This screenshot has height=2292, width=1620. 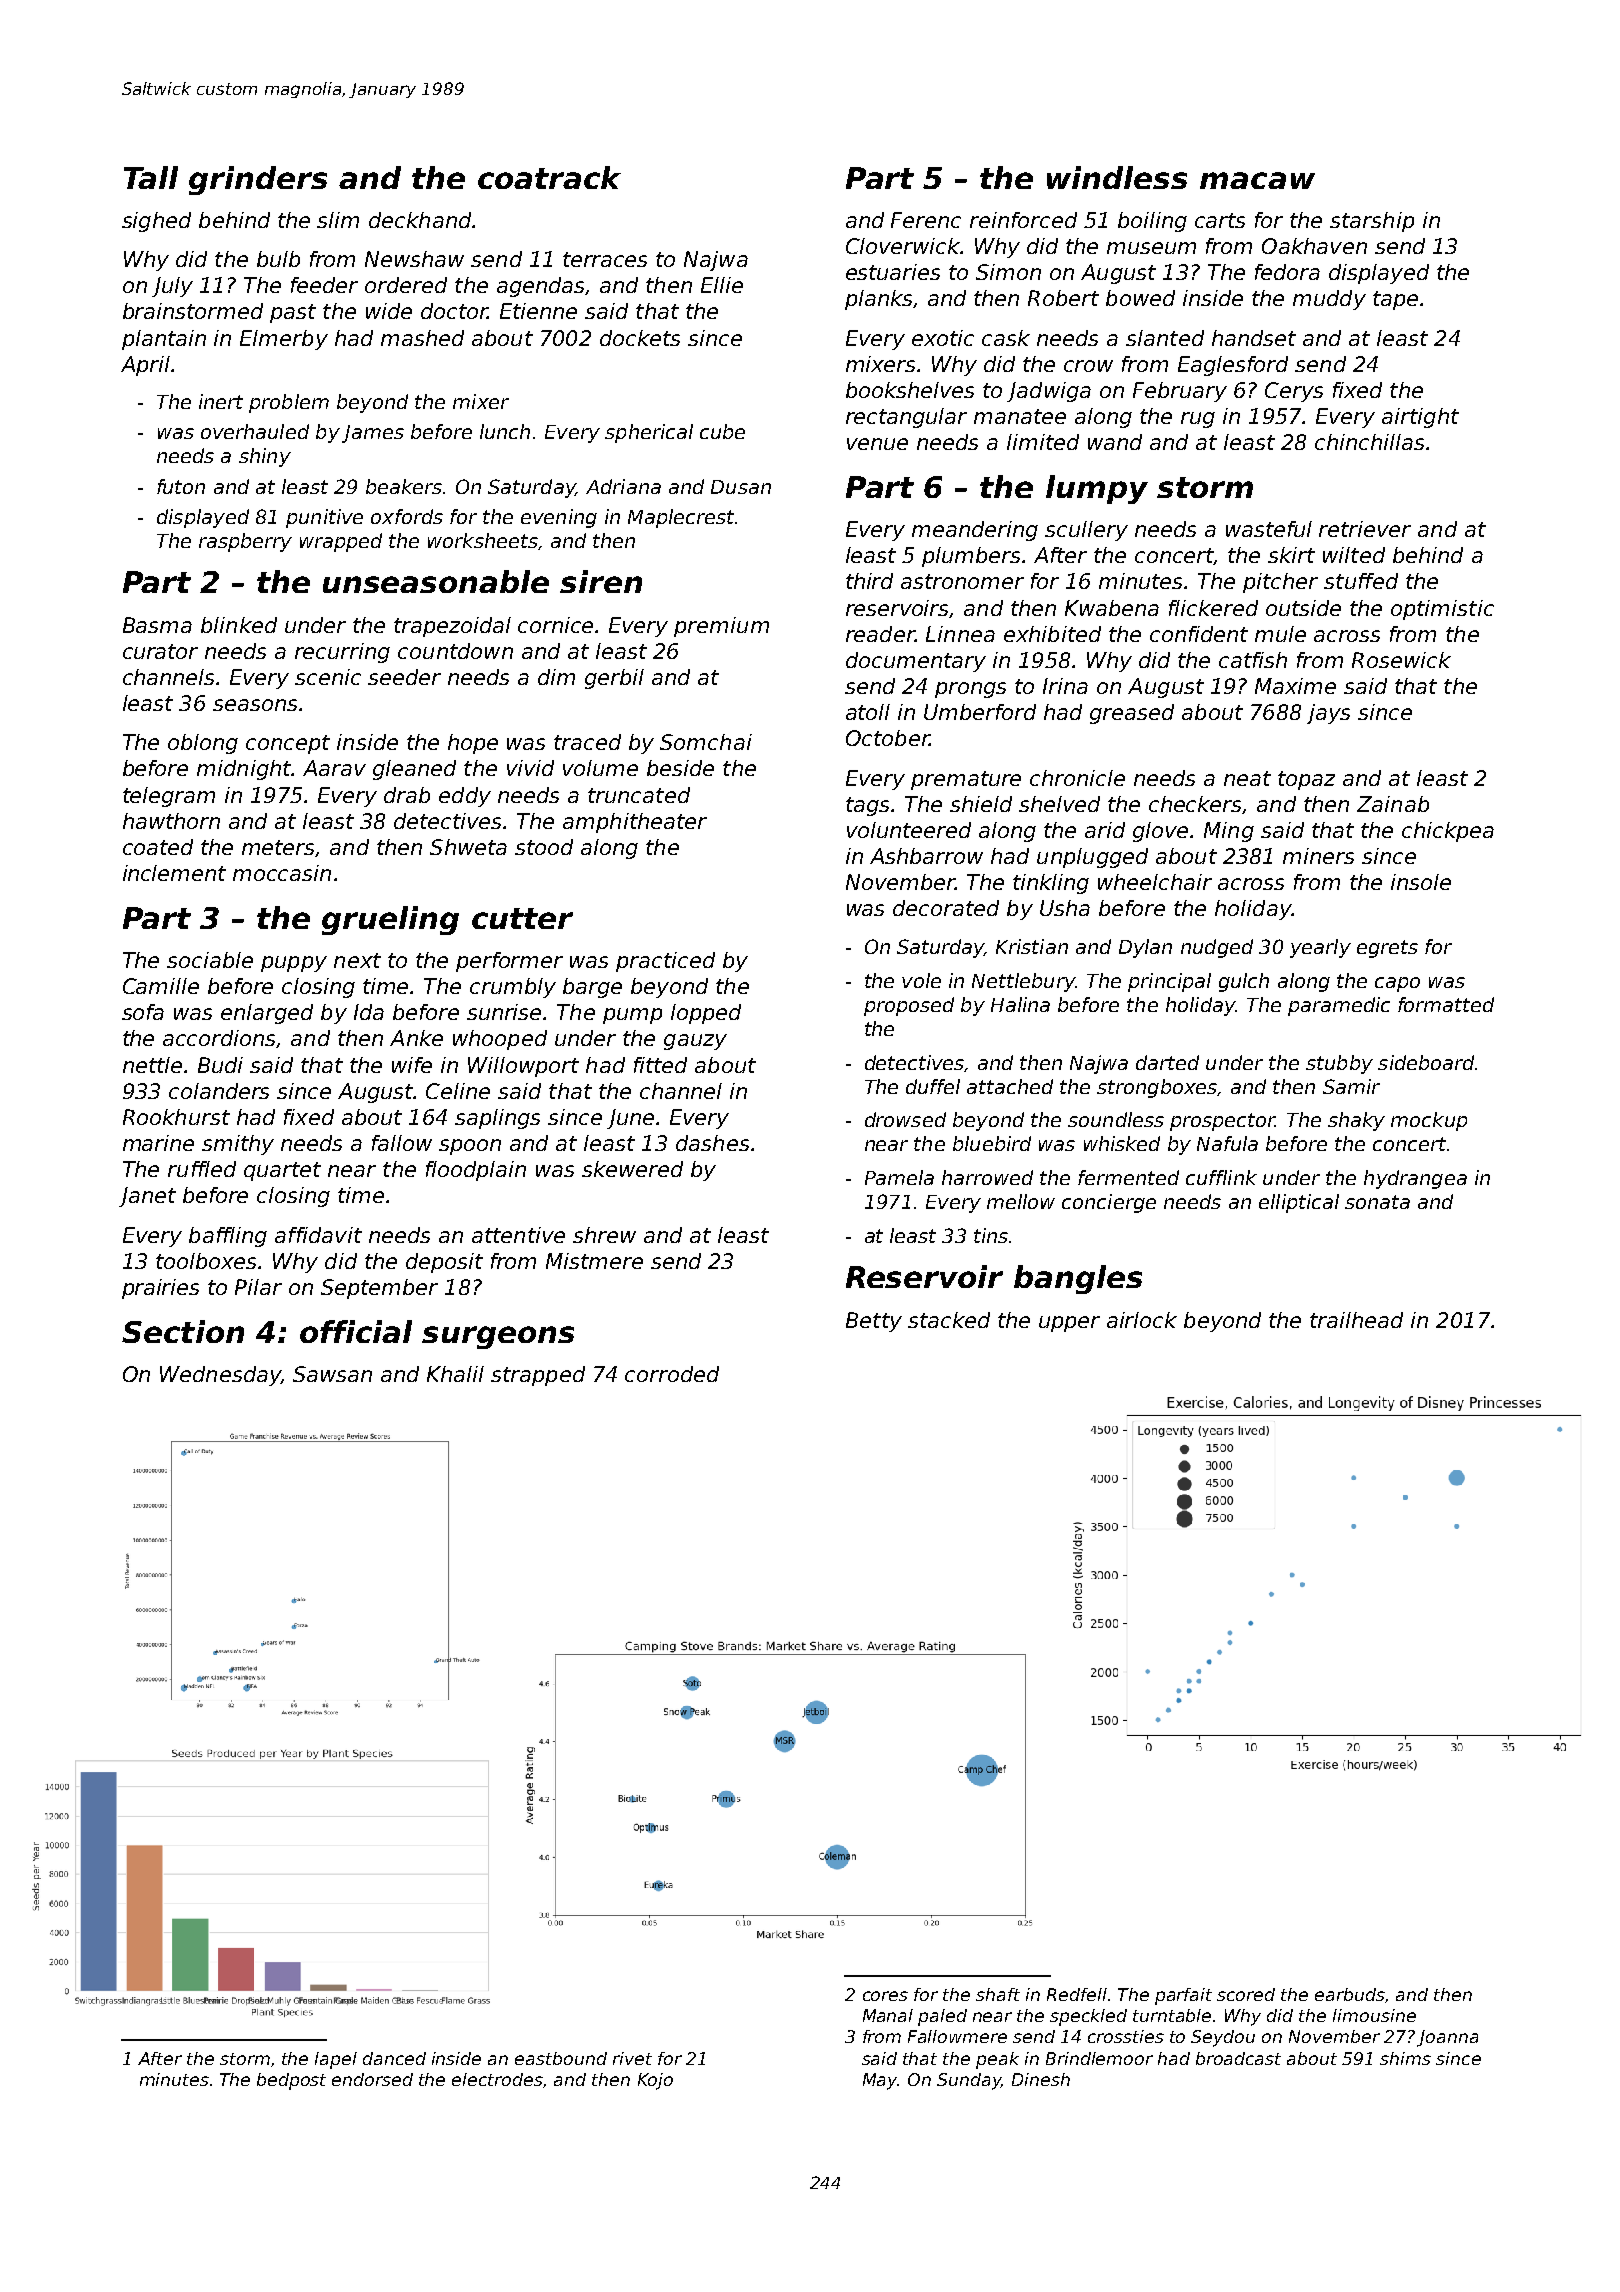 I want to click on third, so click(x=869, y=581).
